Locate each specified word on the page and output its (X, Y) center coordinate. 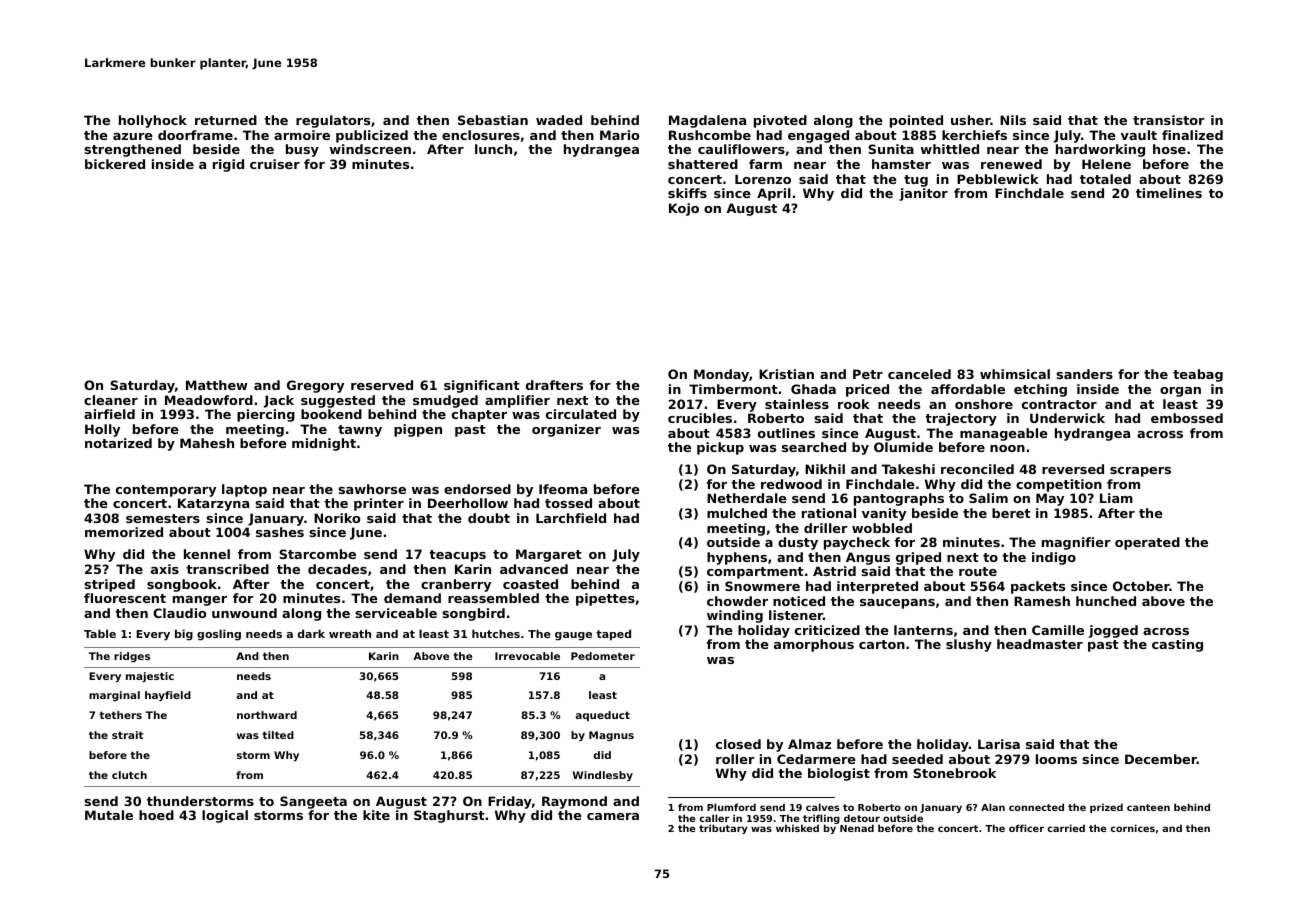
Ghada (813, 389)
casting (1177, 645)
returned (226, 120)
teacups (457, 556)
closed (738, 744)
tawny (360, 431)
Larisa (999, 744)
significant (482, 386)
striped (109, 585)
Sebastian (493, 120)
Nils (1013, 120)
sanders (1084, 374)
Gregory (315, 386)
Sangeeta (313, 802)
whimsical (1015, 374)
